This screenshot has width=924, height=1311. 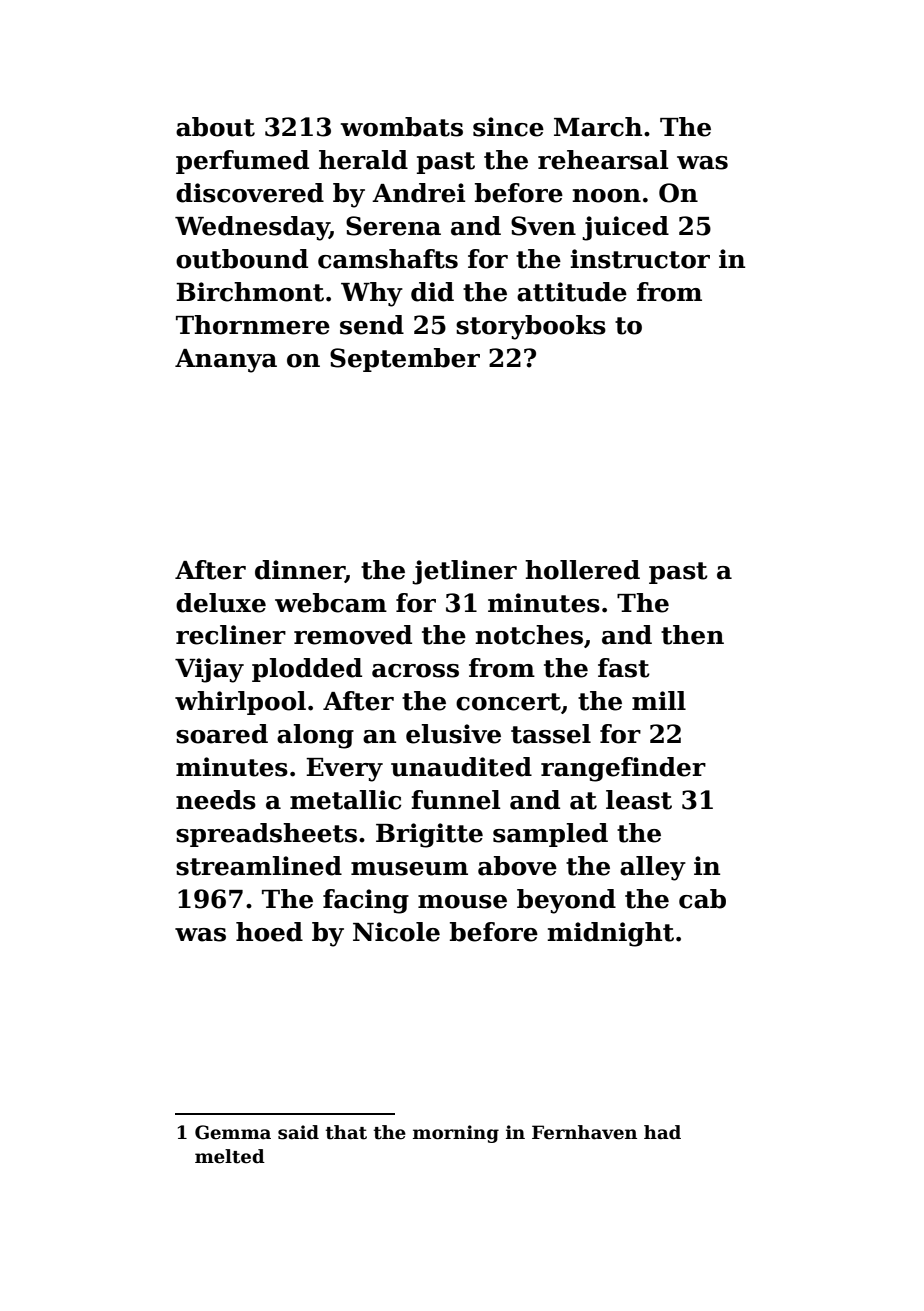 What do you see at coordinates (221, 603) in the screenshot?
I see `deluxe` at bounding box center [221, 603].
